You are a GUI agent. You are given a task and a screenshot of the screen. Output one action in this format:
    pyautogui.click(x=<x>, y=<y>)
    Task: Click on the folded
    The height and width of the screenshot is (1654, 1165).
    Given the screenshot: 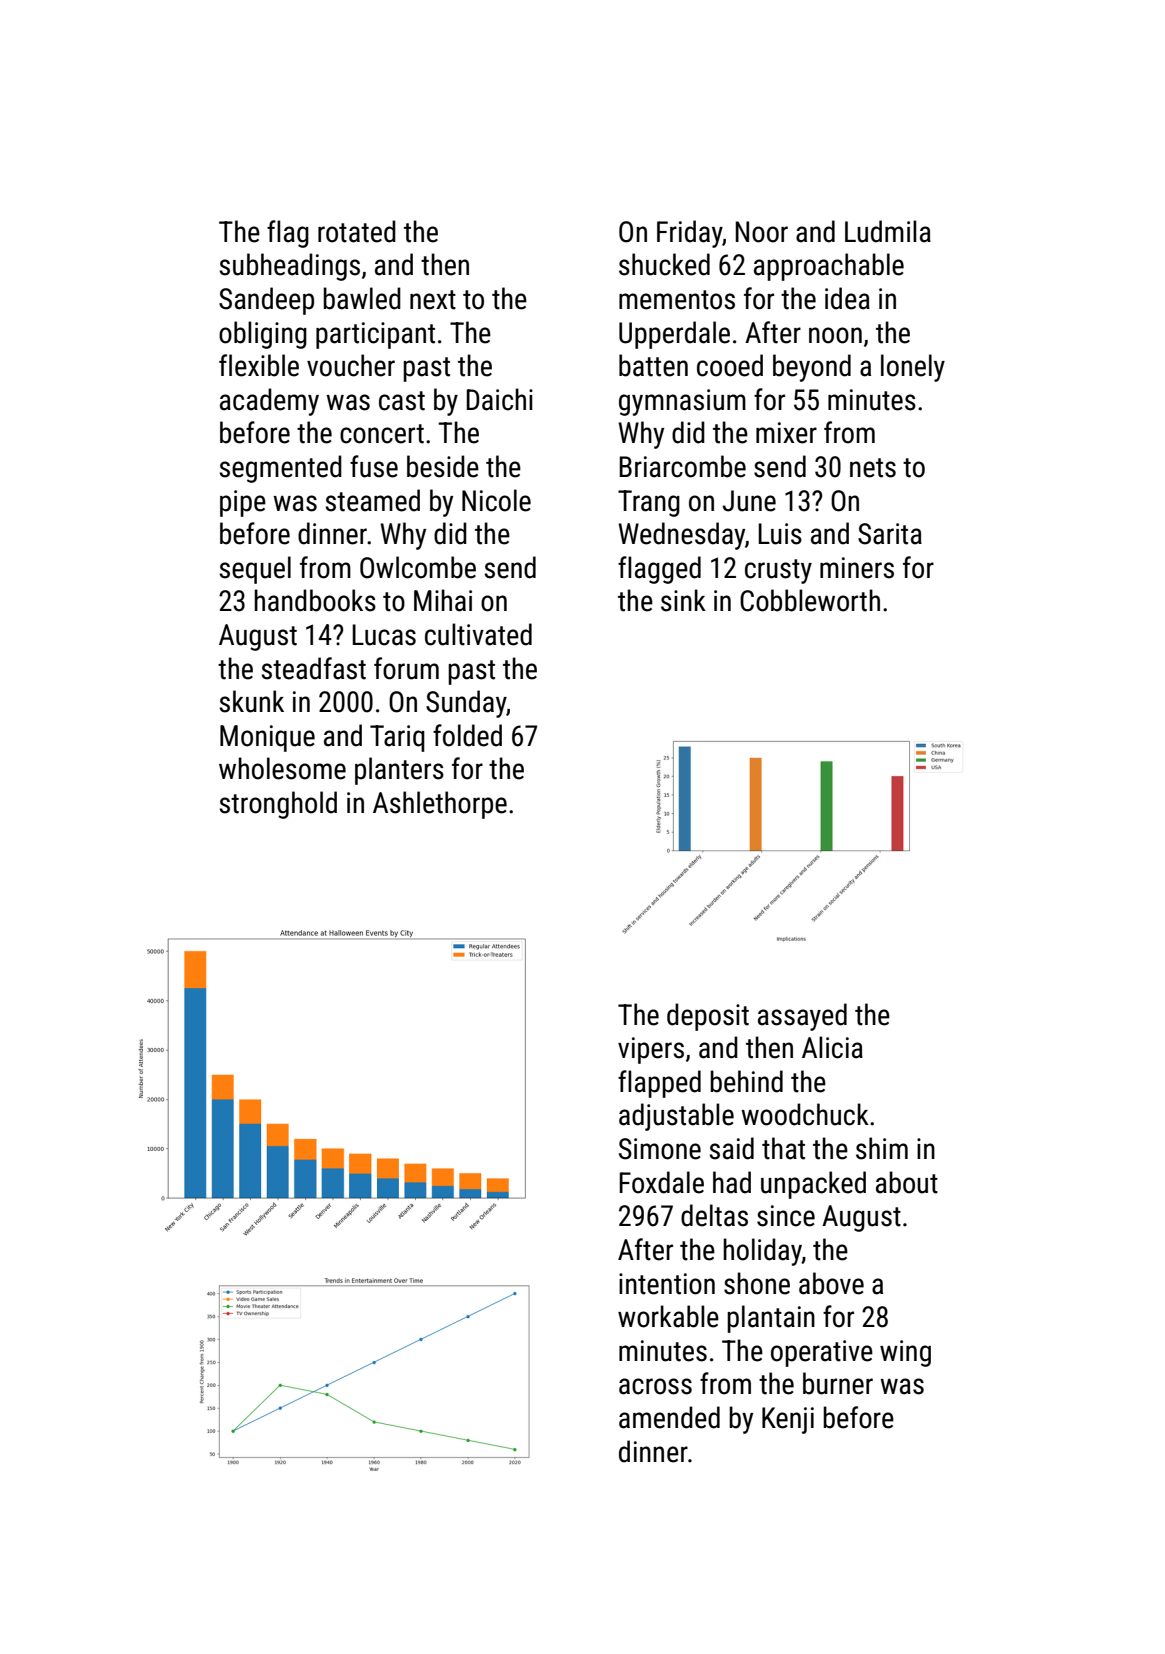 What is the action you would take?
    pyautogui.click(x=467, y=735)
